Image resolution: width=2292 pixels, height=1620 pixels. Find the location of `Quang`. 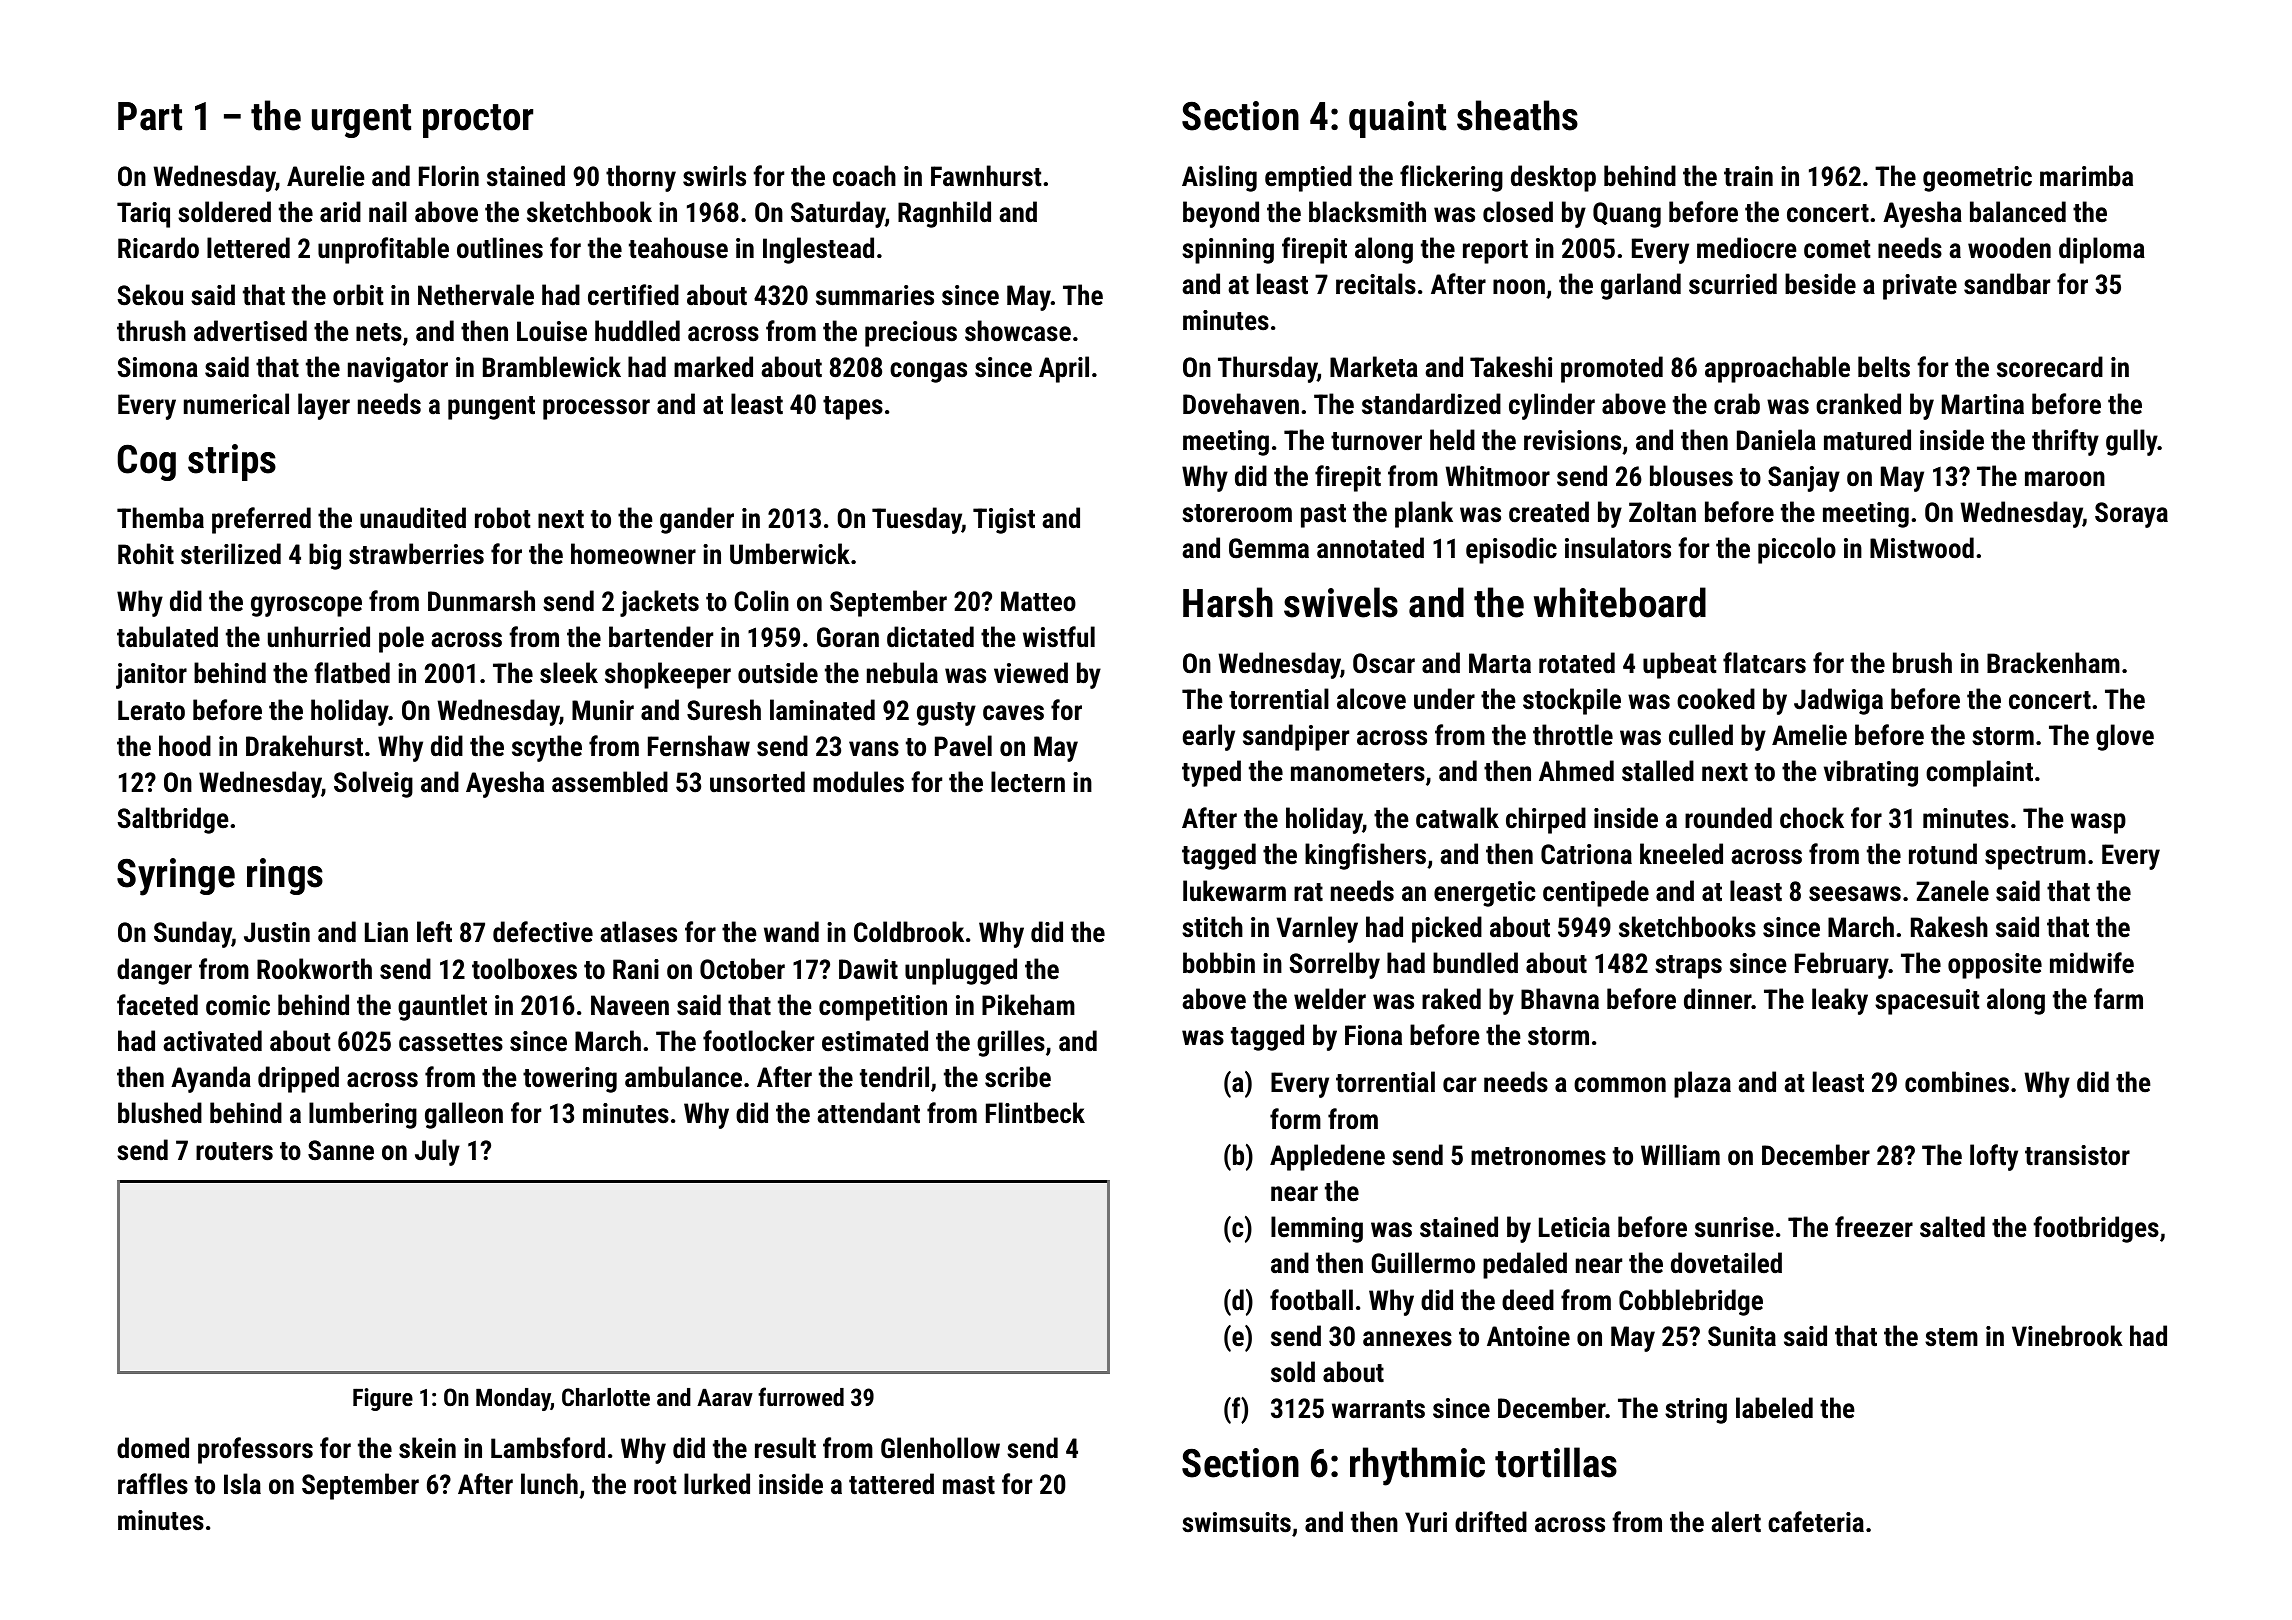

Quang is located at coordinates (1627, 215).
